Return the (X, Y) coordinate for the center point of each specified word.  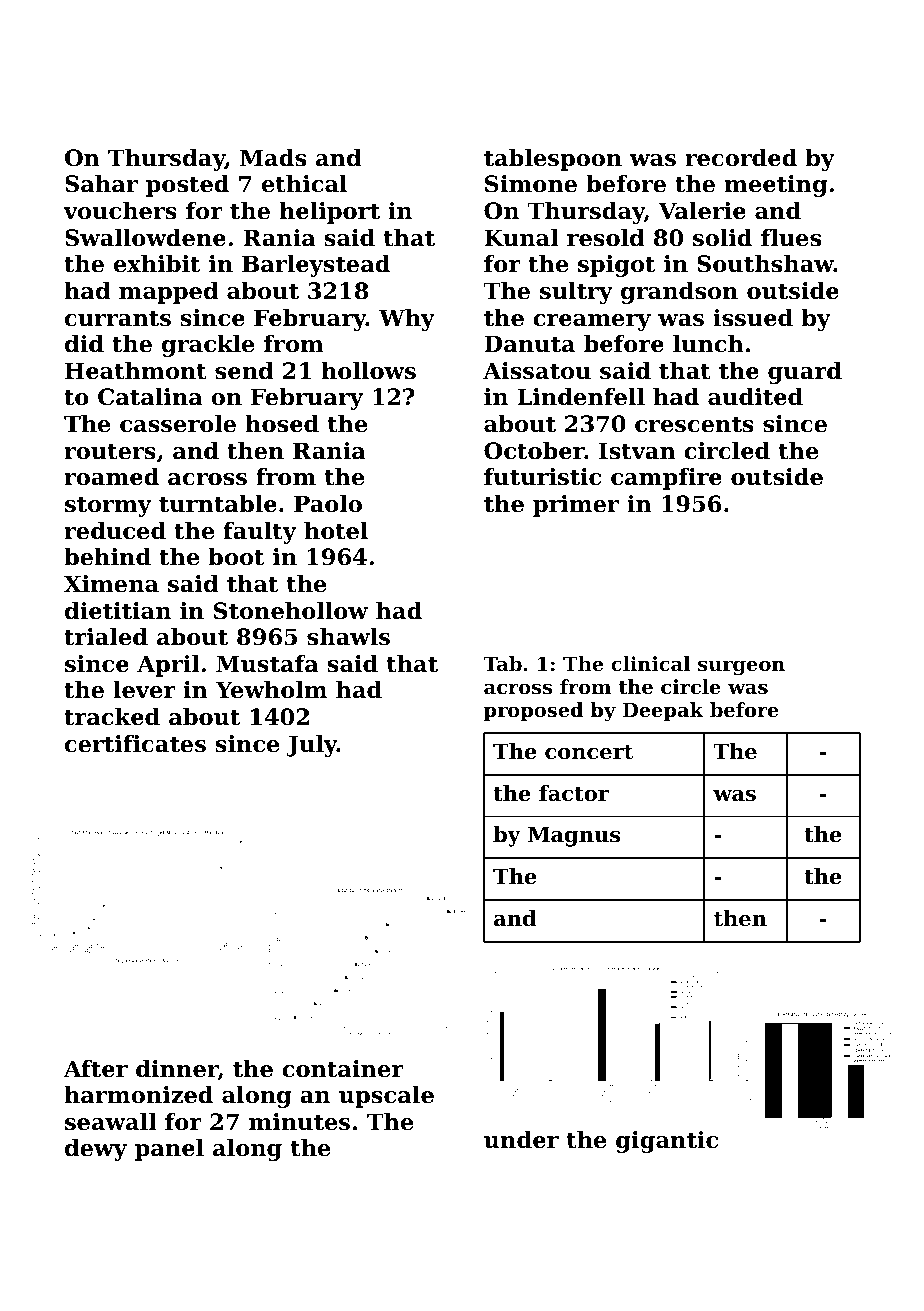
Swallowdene (145, 238)
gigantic (667, 1142)
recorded (741, 158)
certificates (135, 744)
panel (169, 1150)
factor (574, 793)
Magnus (574, 836)
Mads (273, 158)
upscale (386, 1097)
